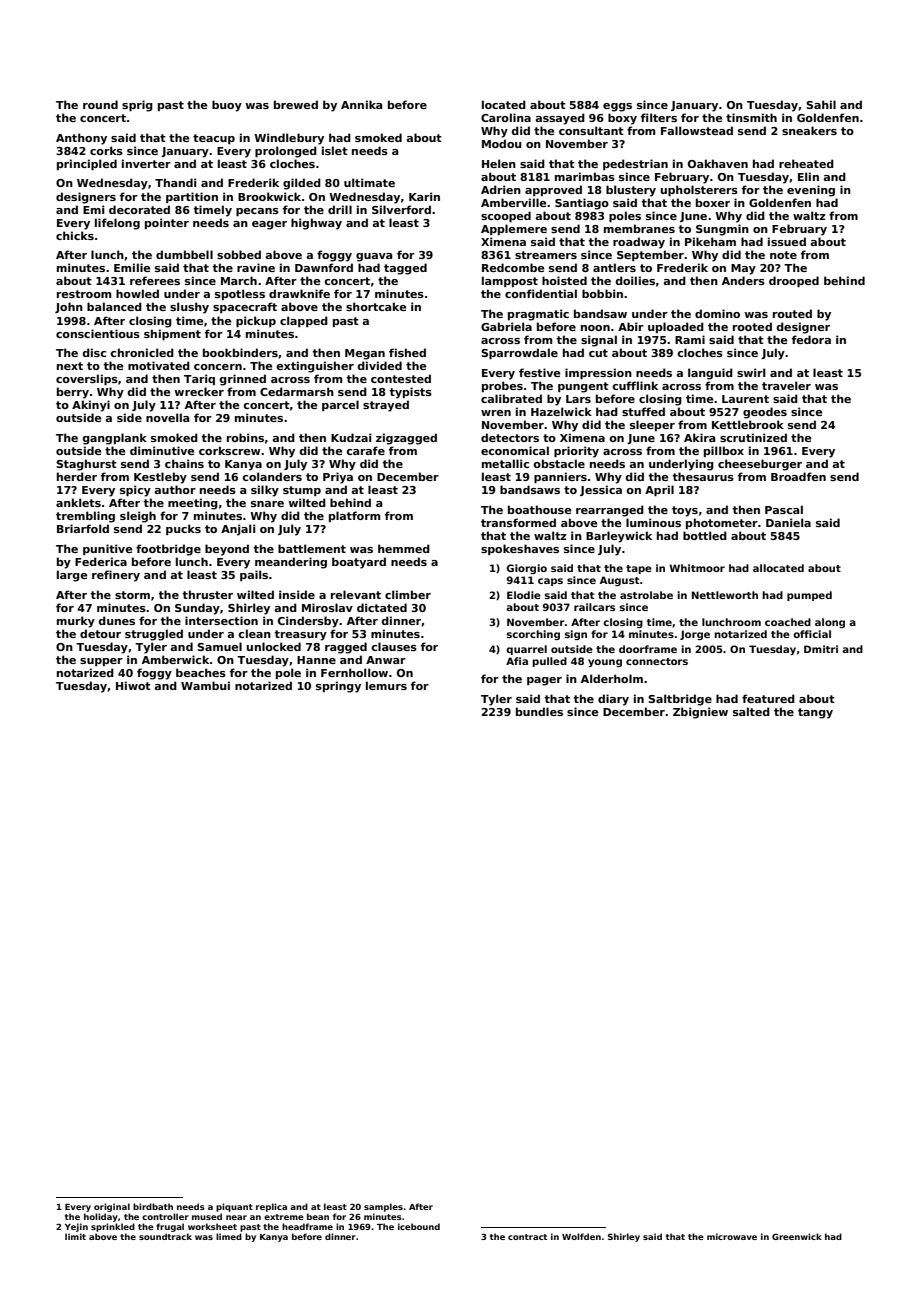 Image resolution: width=924 pixels, height=1308 pixels. I want to click on contract, so click(527, 1237).
